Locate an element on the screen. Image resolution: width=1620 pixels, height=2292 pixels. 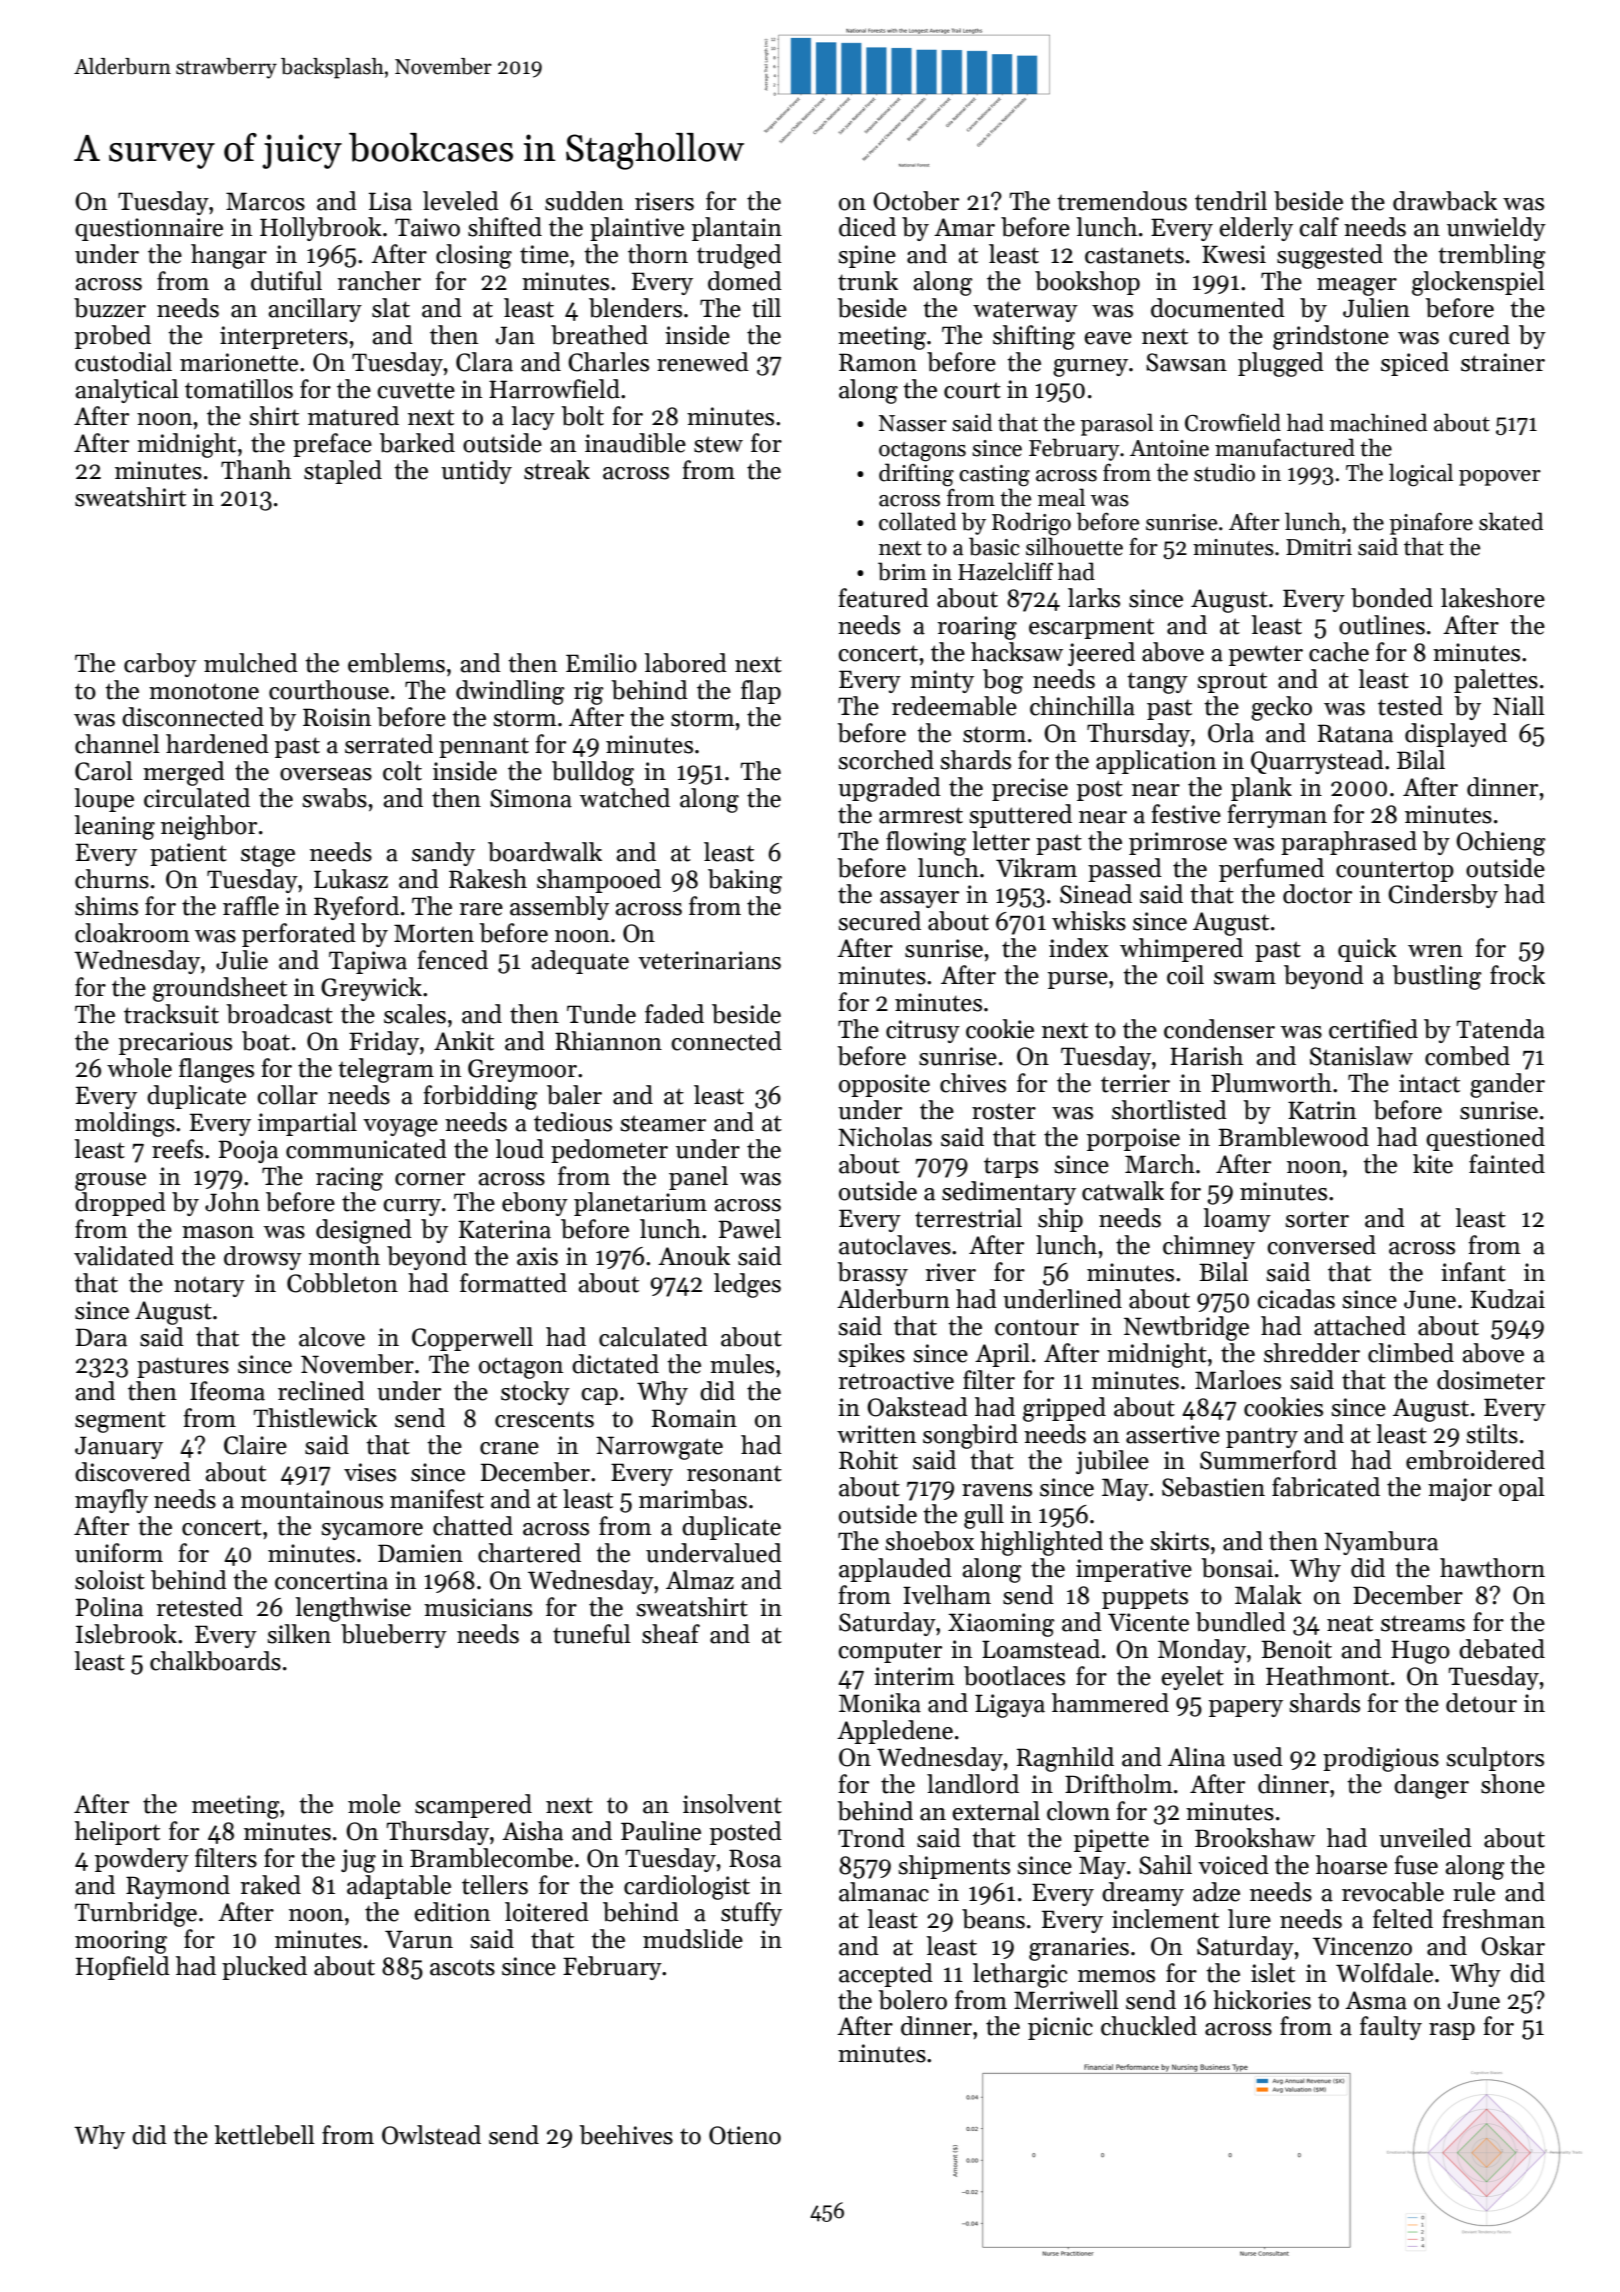
Lisa is located at coordinates (390, 201).
